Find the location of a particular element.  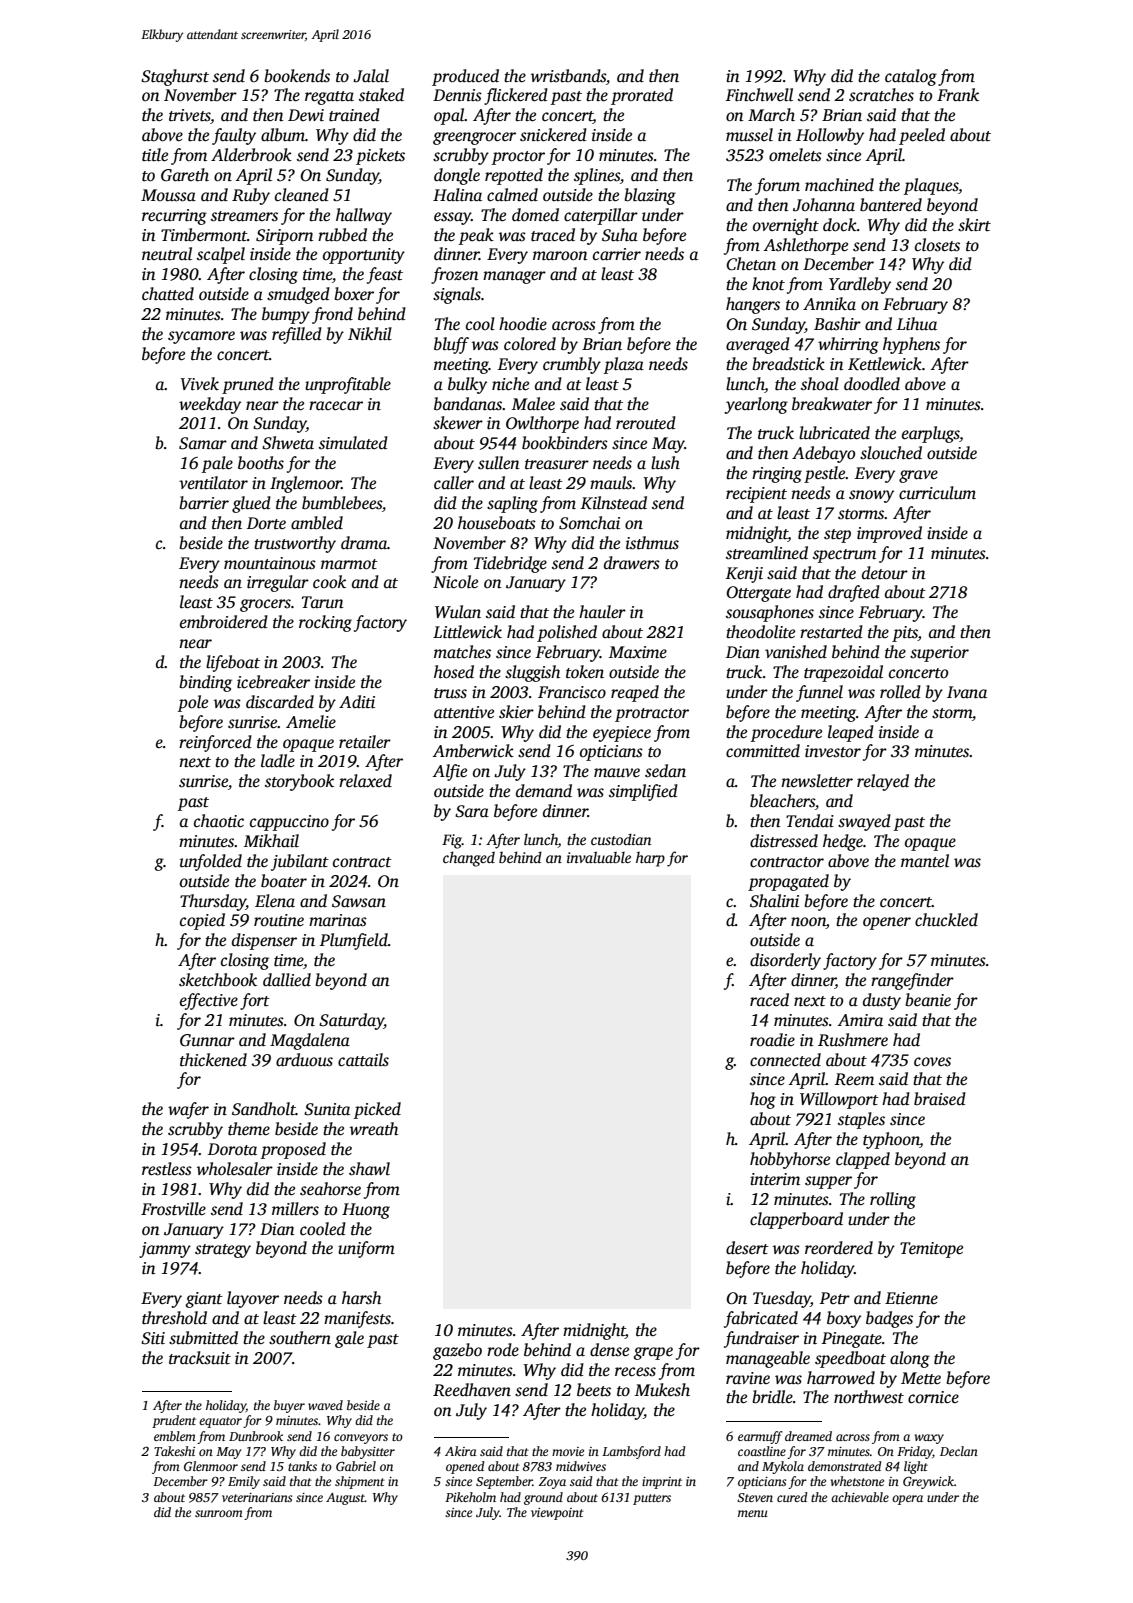

prorated is located at coordinates (642, 96).
